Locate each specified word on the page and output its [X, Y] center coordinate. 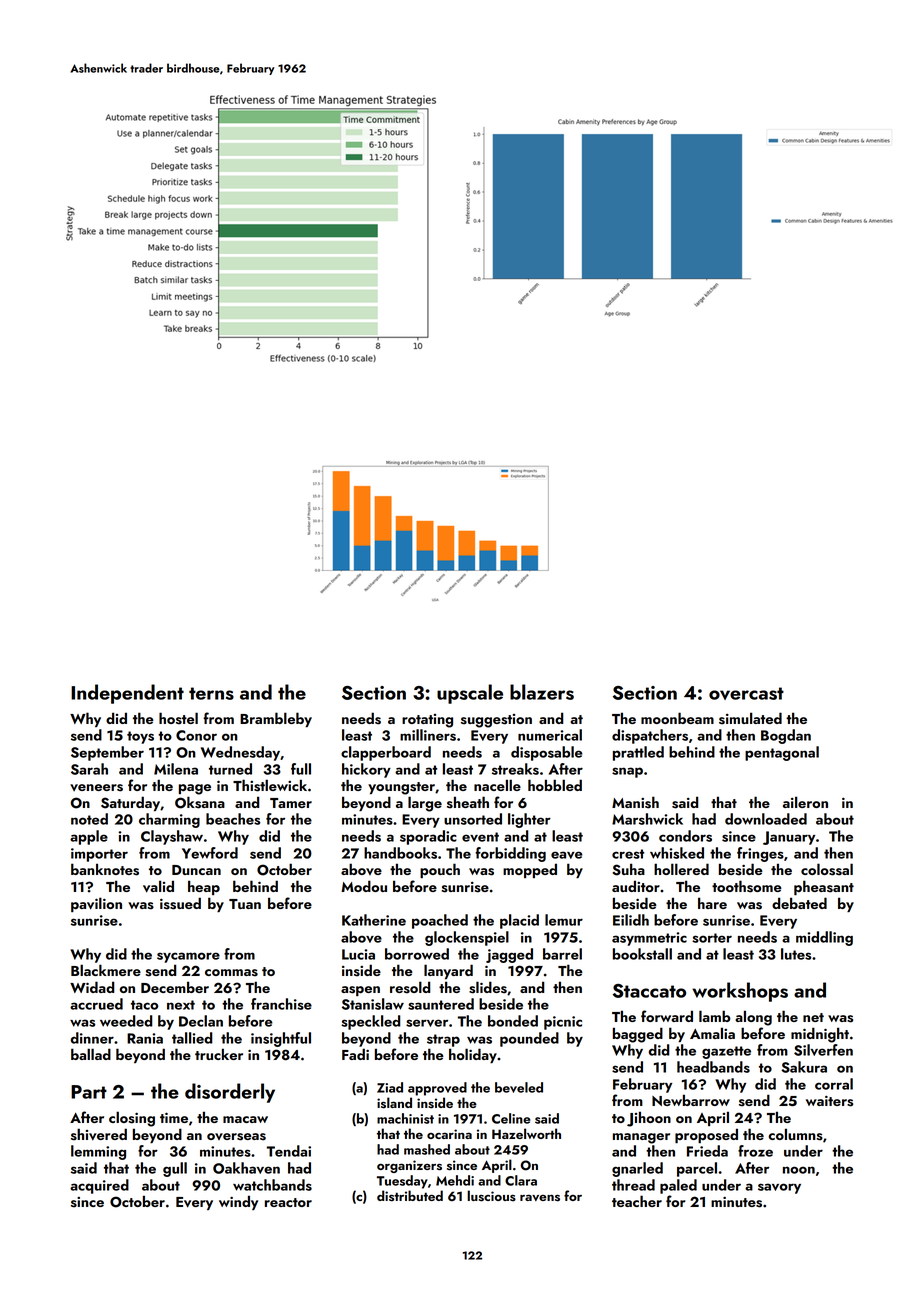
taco [144, 1005]
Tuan [245, 904]
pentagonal [782, 753]
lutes [796, 954]
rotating [427, 721]
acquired [99, 1186]
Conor [196, 735]
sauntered [441, 1004]
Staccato [649, 991]
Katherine [374, 920]
